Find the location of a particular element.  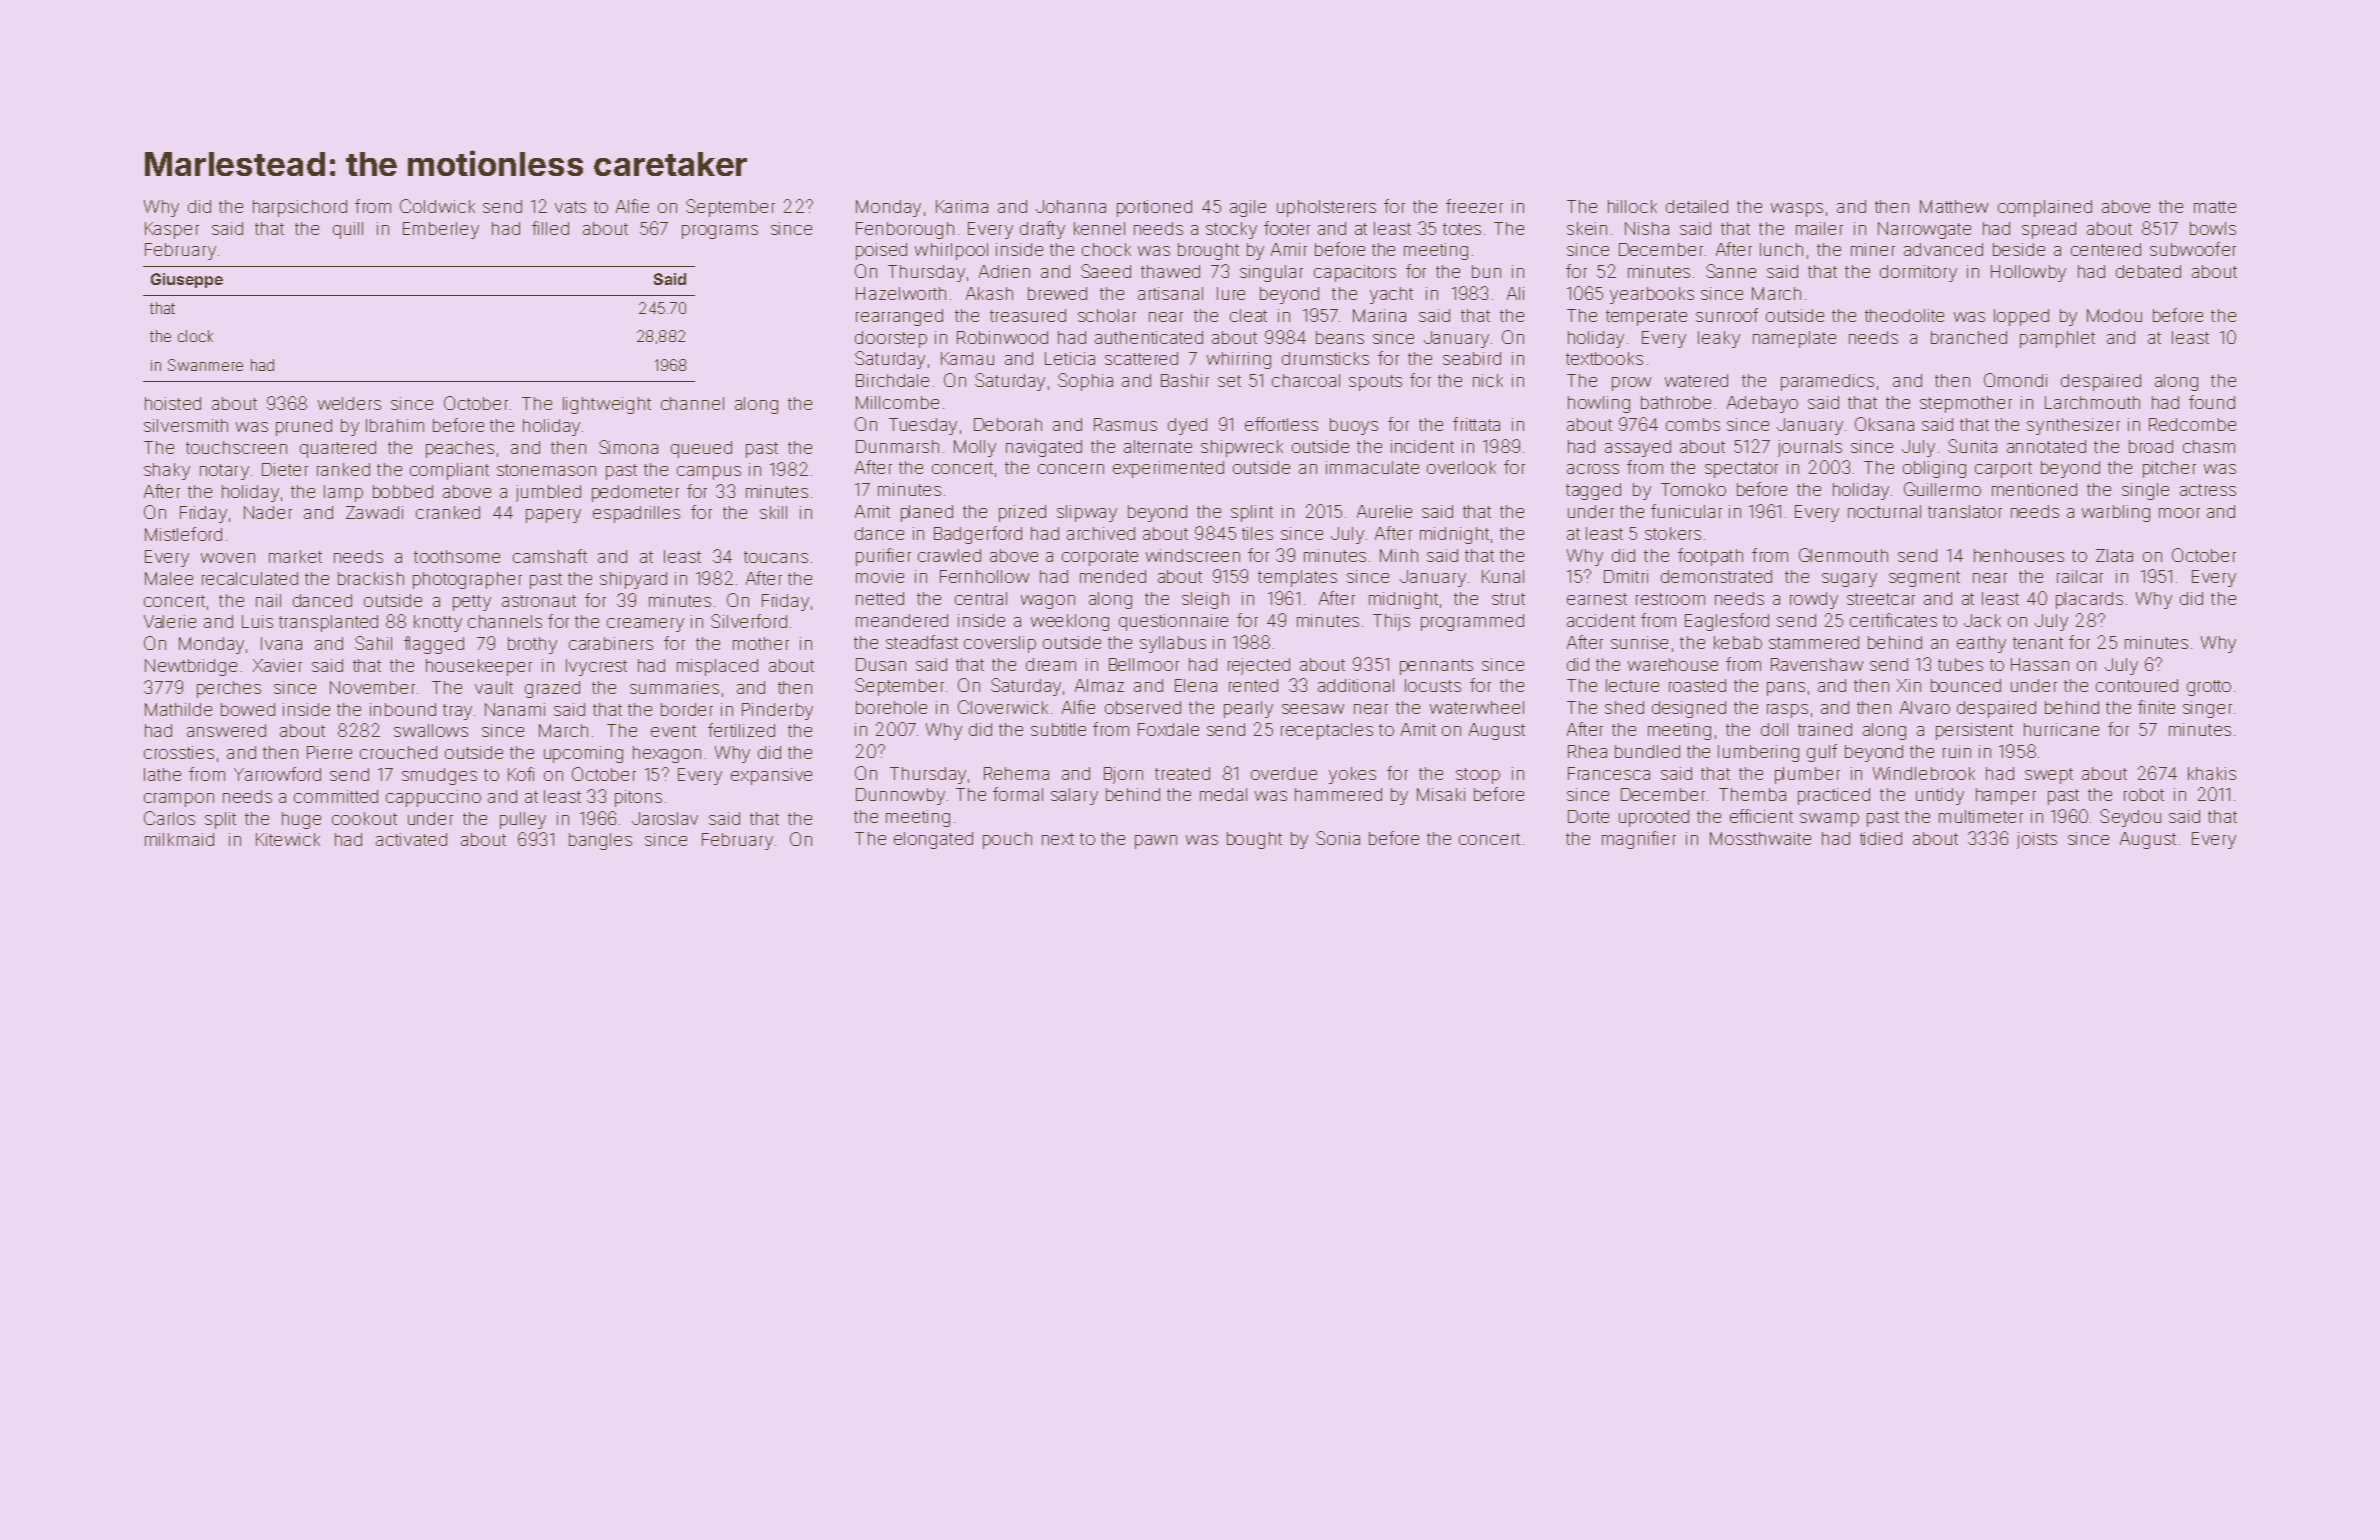

matte is located at coordinates (2215, 207).
